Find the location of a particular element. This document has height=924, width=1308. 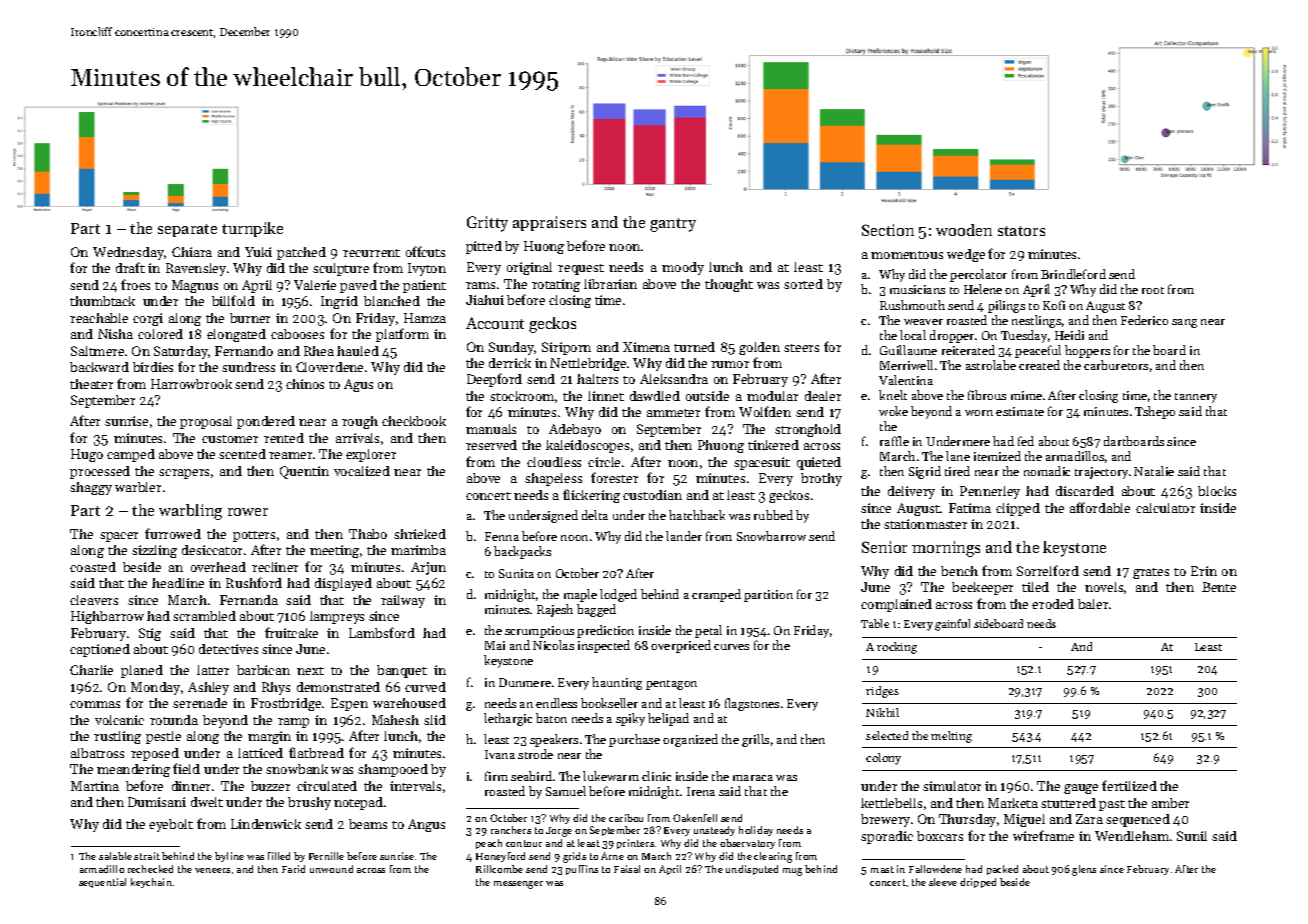

turnpike is located at coordinates (252, 229).
